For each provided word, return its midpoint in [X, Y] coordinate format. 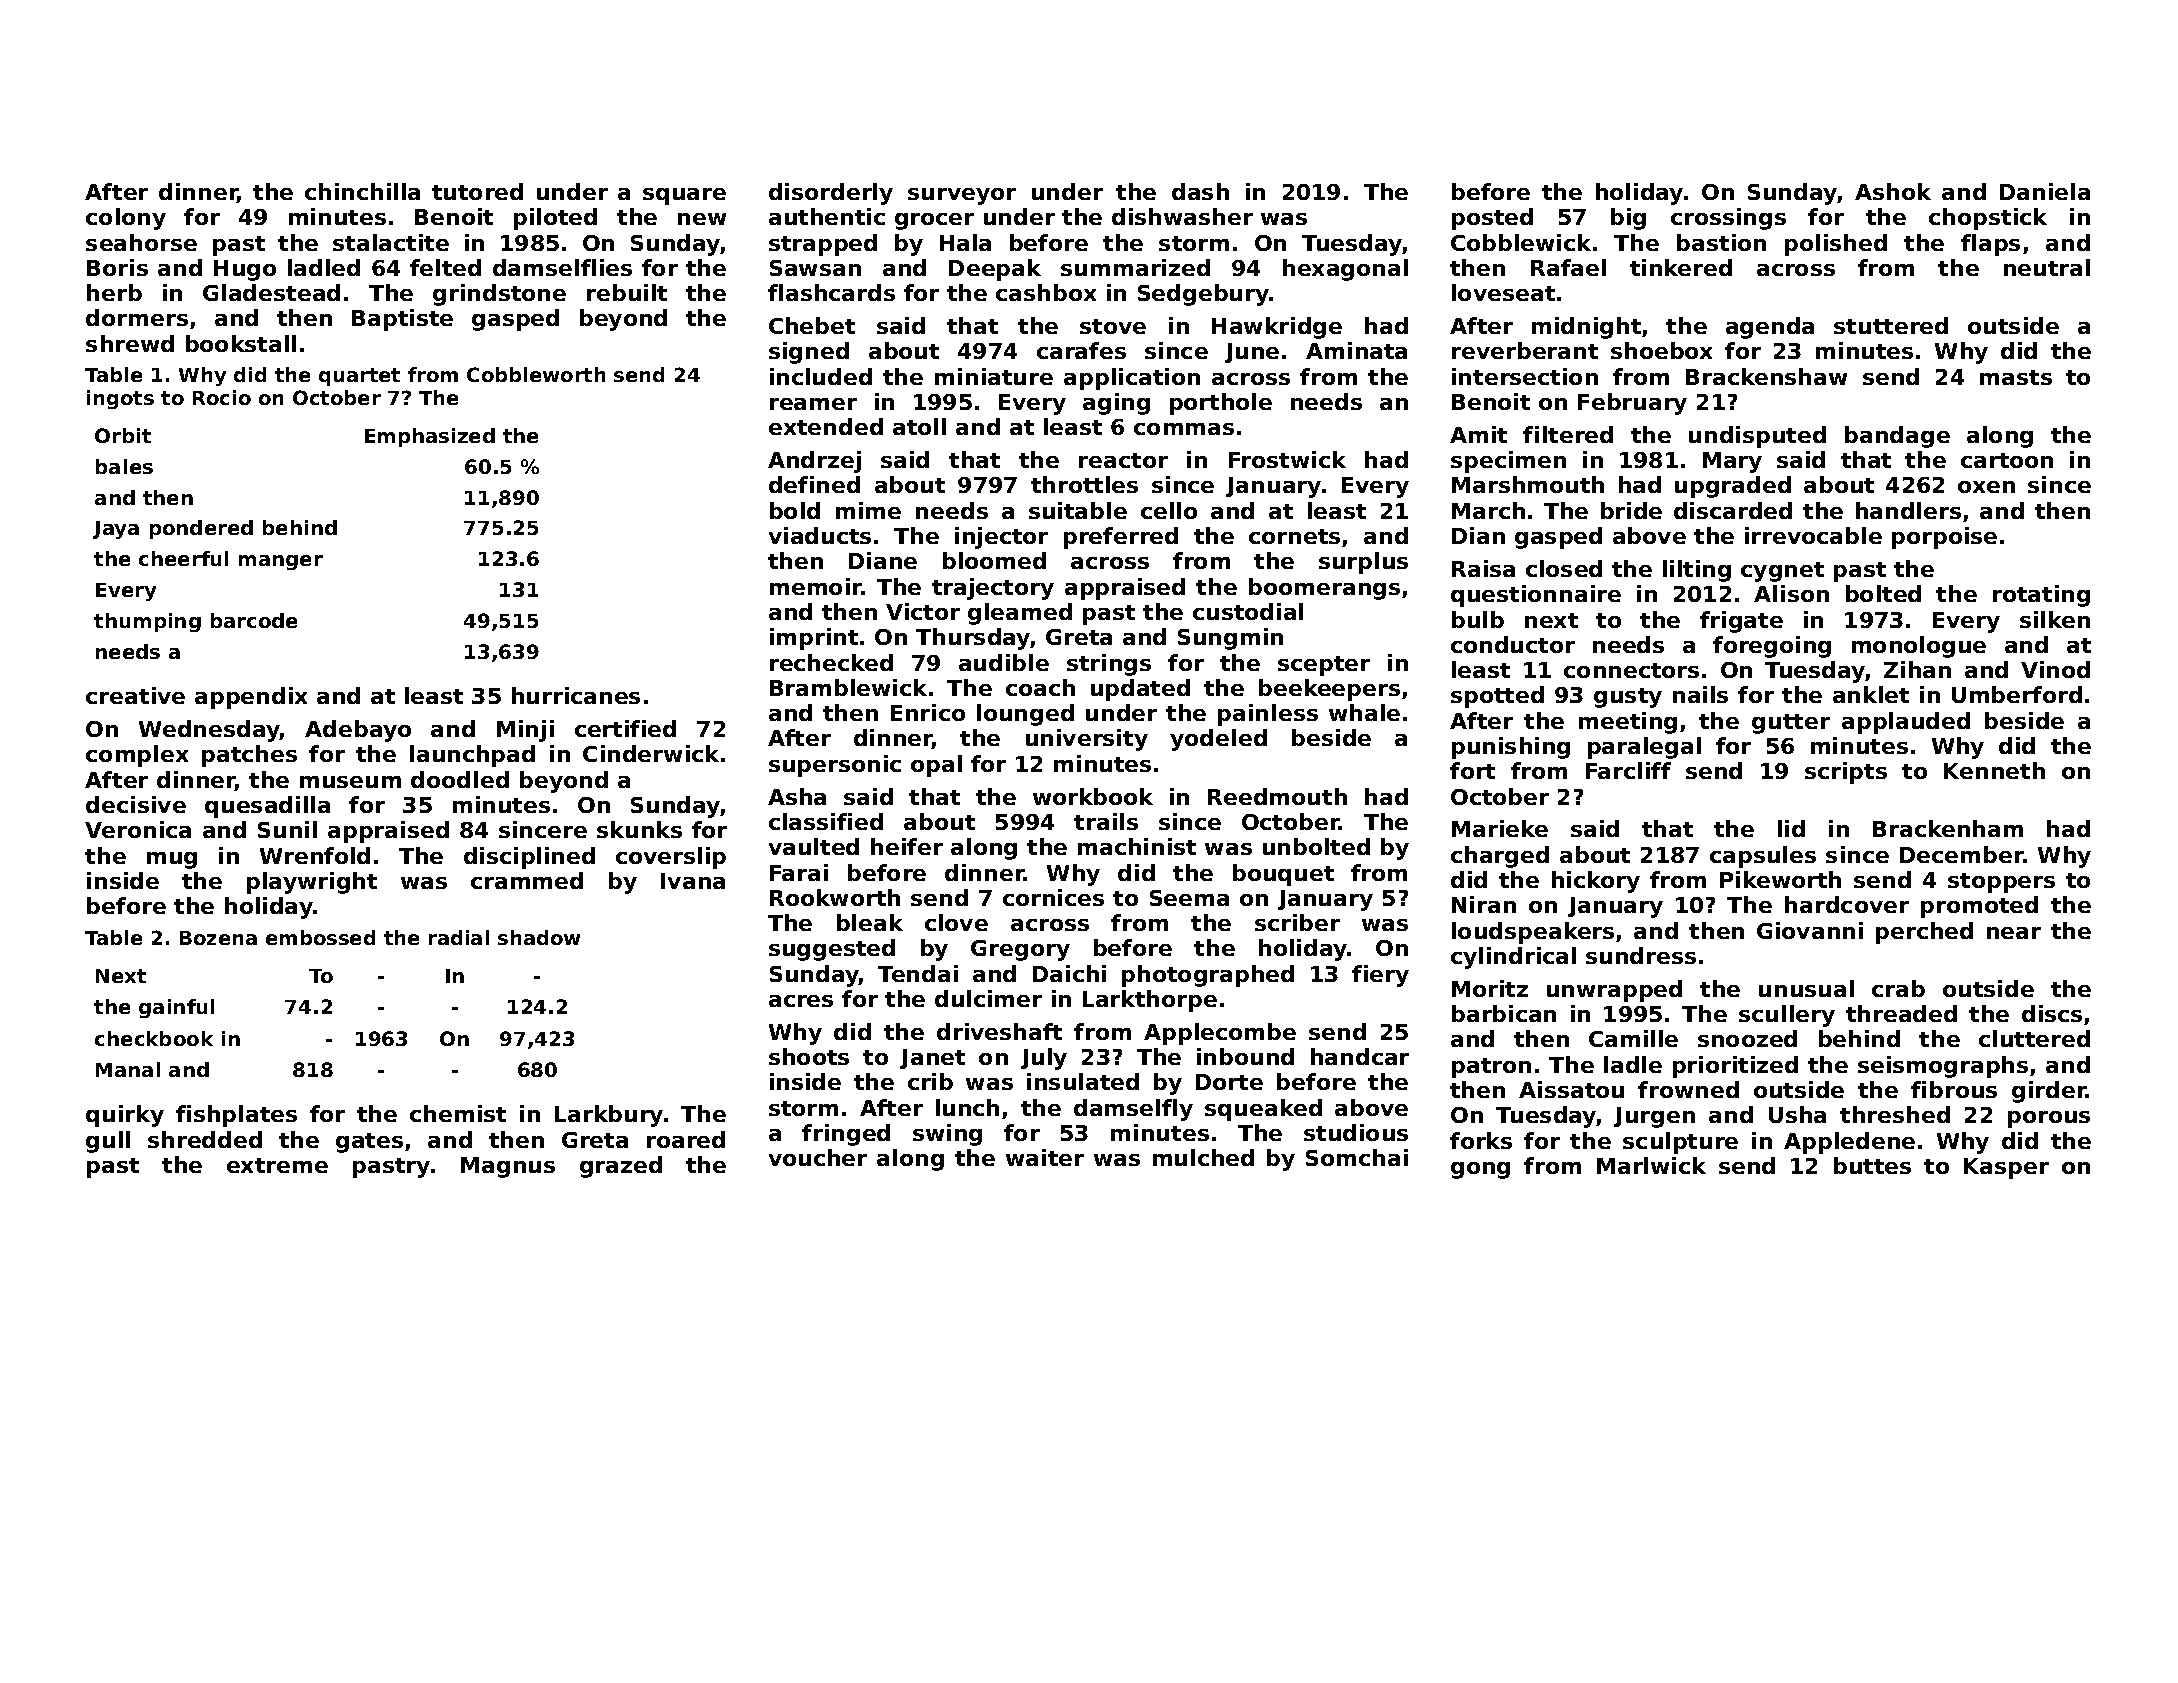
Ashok [1893, 191]
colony [126, 219]
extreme [277, 1165]
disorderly [831, 194]
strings [1109, 665]
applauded [1906, 723]
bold [795, 510]
